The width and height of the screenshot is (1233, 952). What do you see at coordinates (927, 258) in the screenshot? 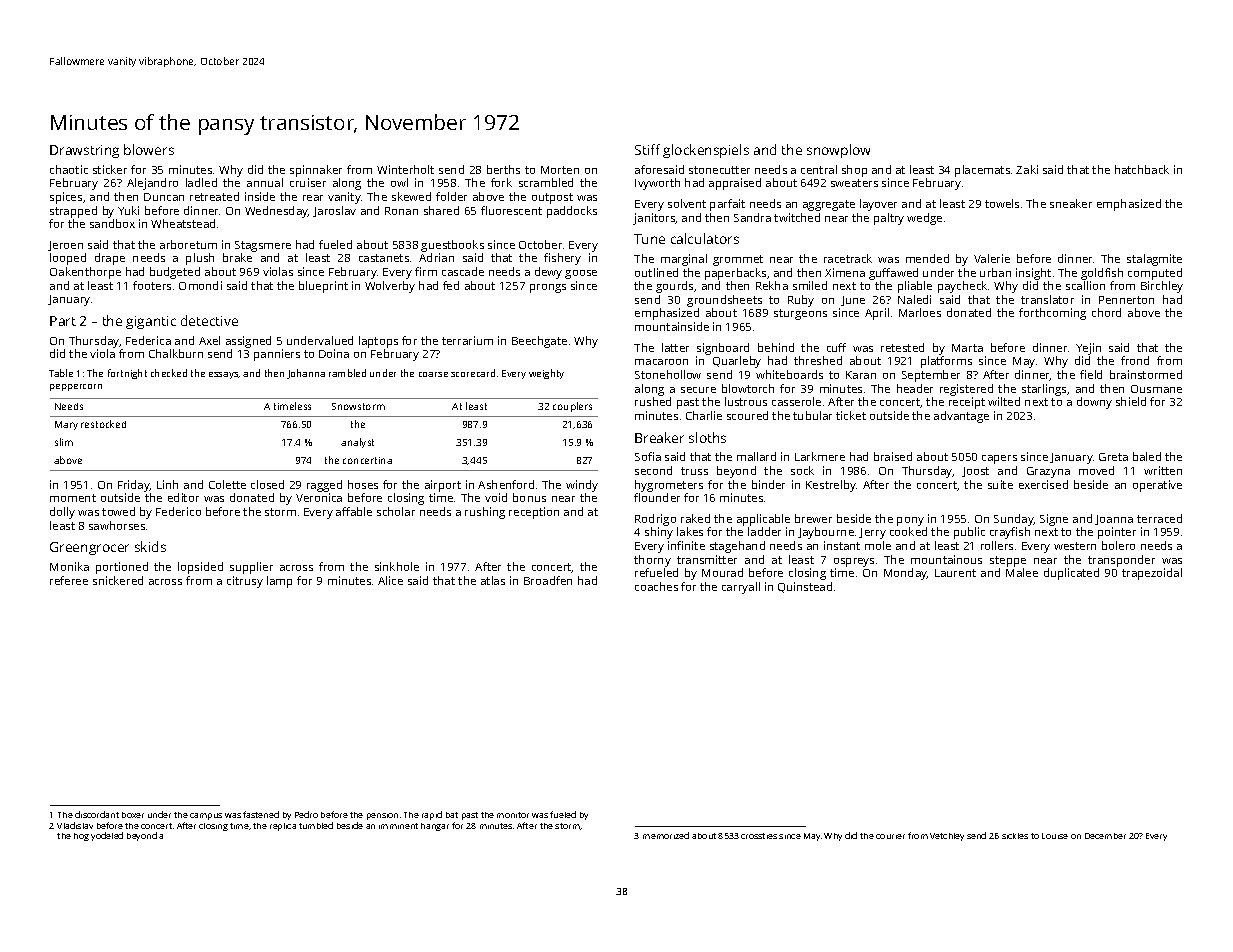
I see `mended` at bounding box center [927, 258].
